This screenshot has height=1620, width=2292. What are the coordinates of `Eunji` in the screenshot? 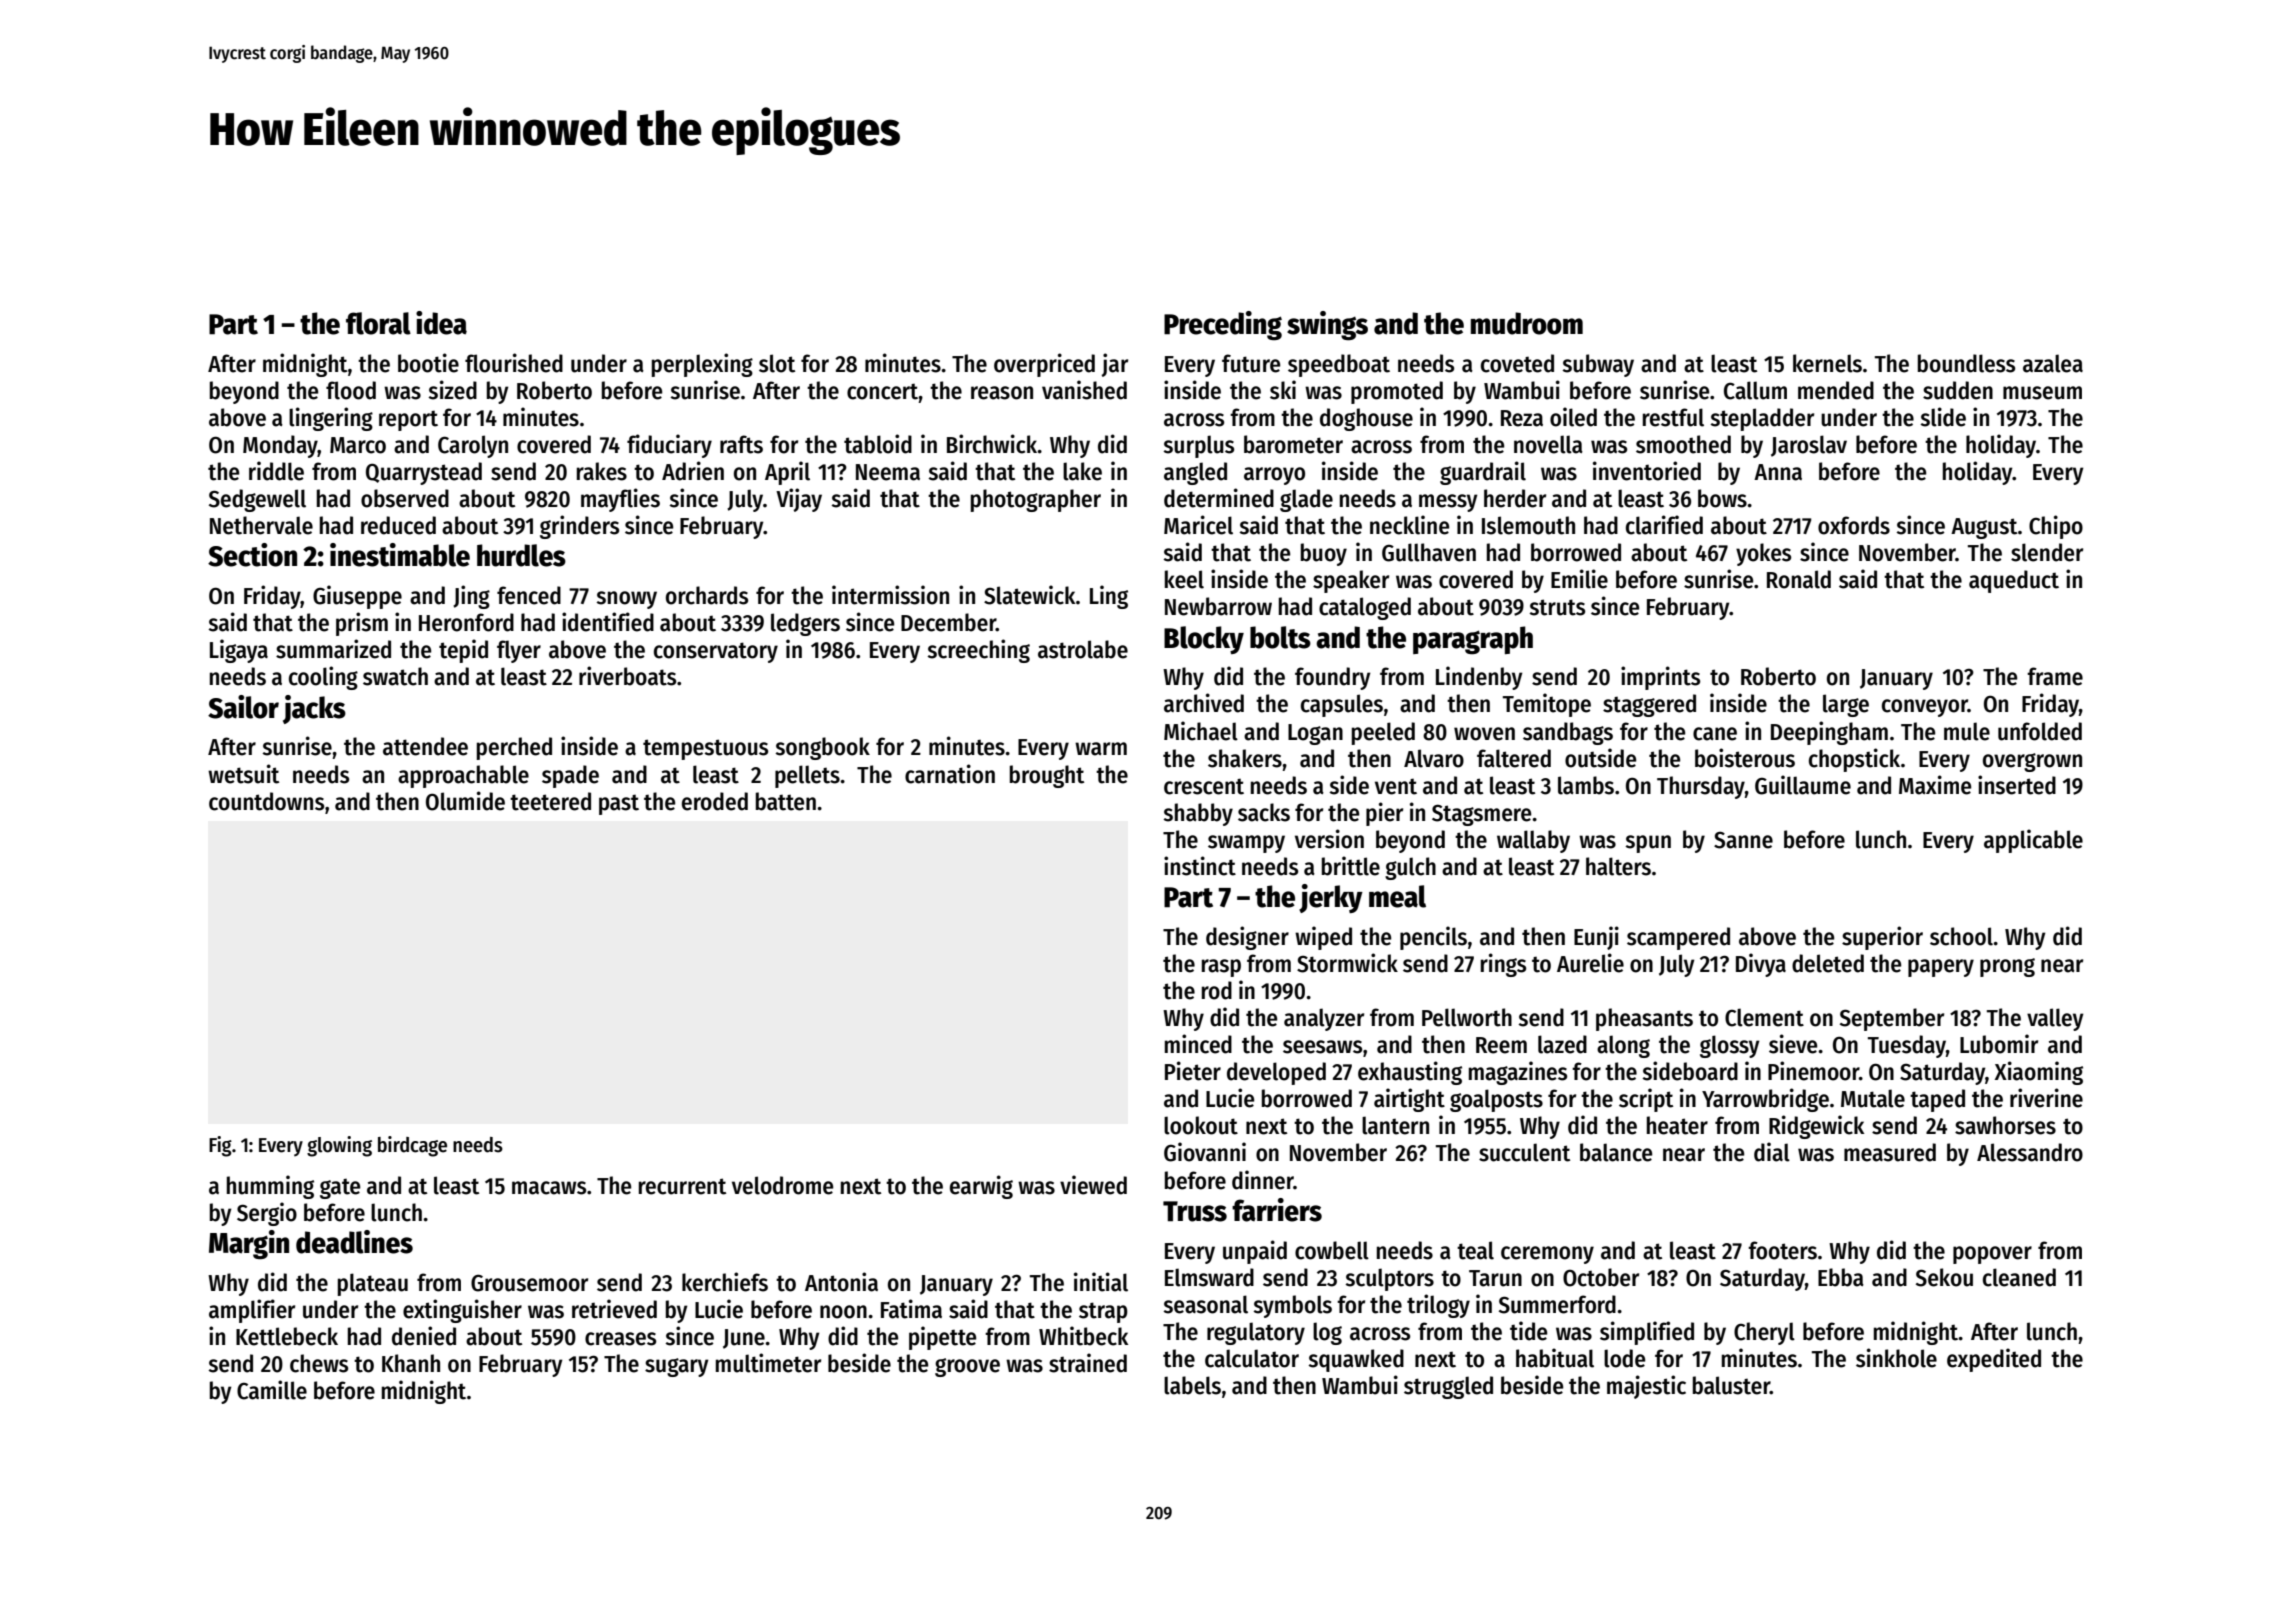 It's located at (1596, 938).
